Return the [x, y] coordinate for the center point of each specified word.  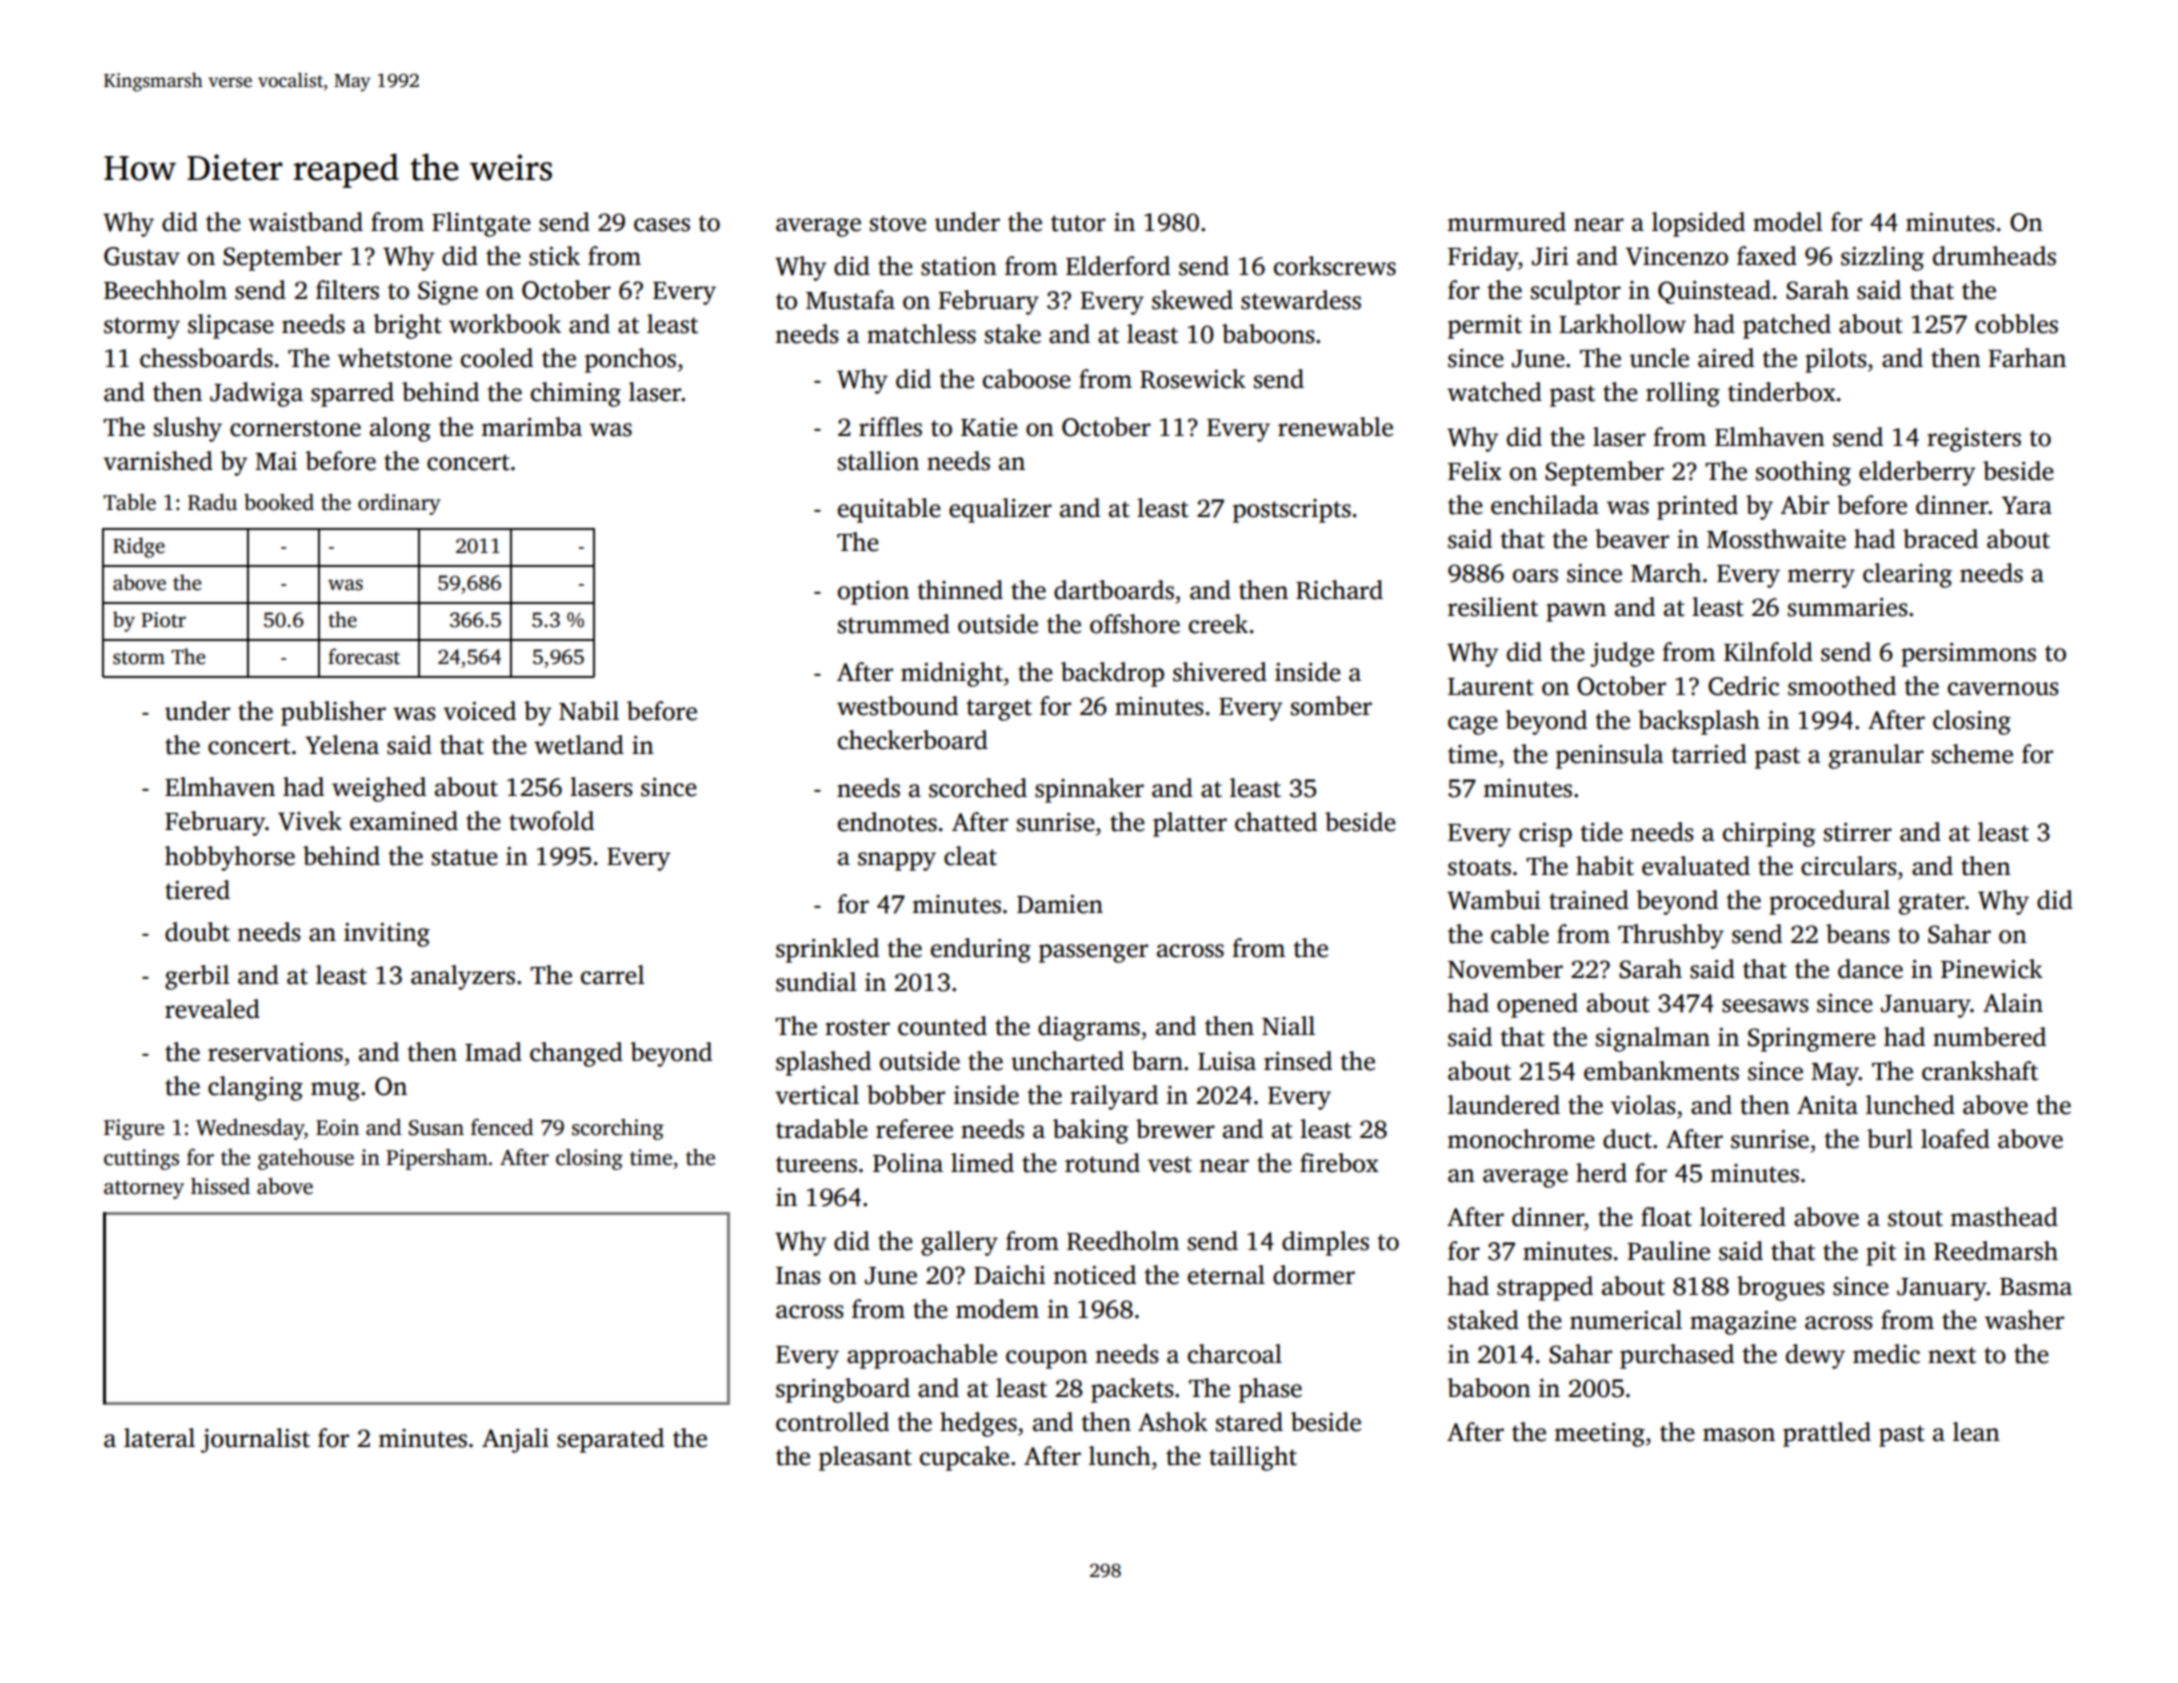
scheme [1972, 754]
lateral [159, 1438]
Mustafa [850, 300]
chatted [1276, 822]
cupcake [964, 1458]
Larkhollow [1622, 324]
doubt [197, 932]
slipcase [231, 326]
